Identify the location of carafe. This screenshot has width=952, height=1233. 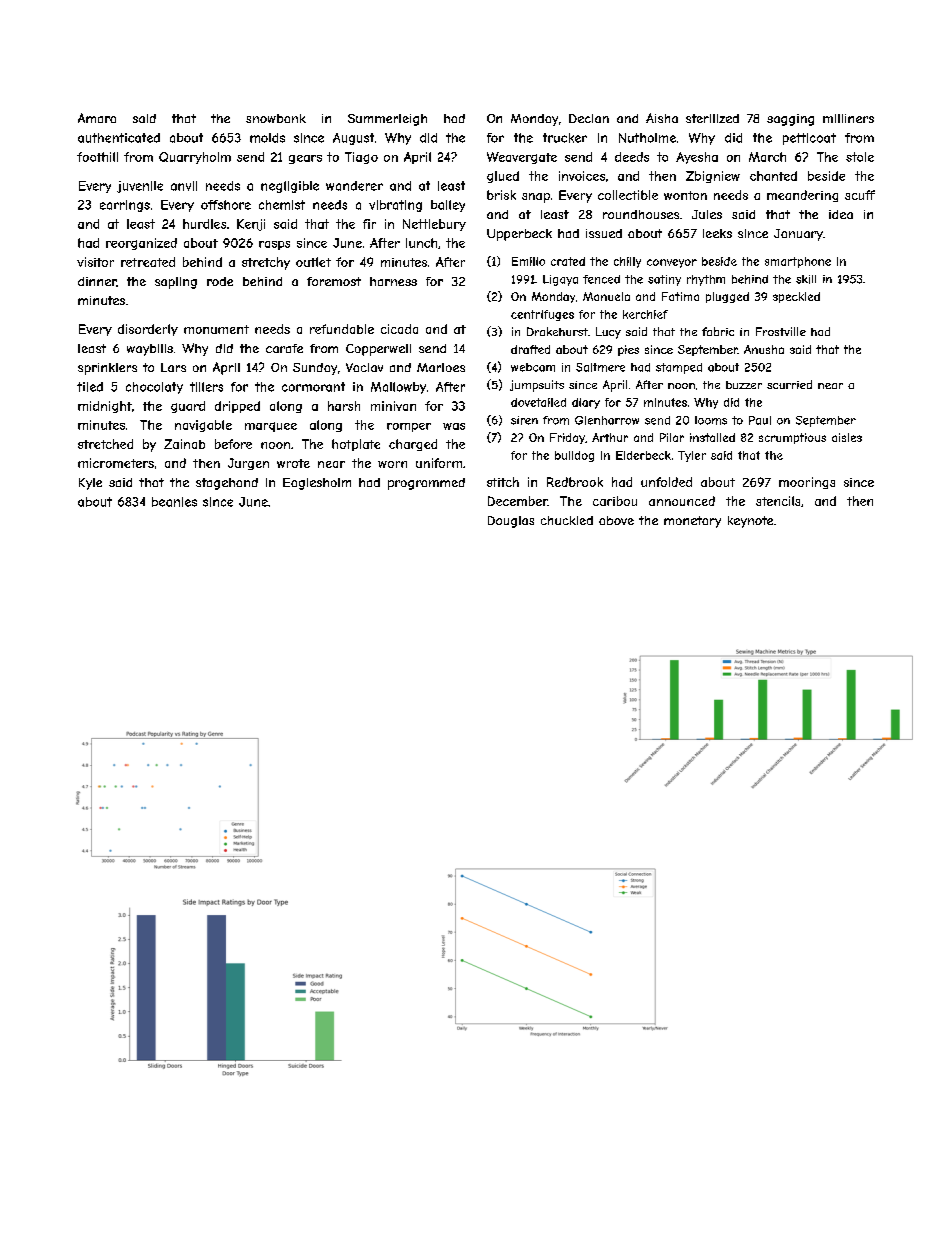
(284, 348).
